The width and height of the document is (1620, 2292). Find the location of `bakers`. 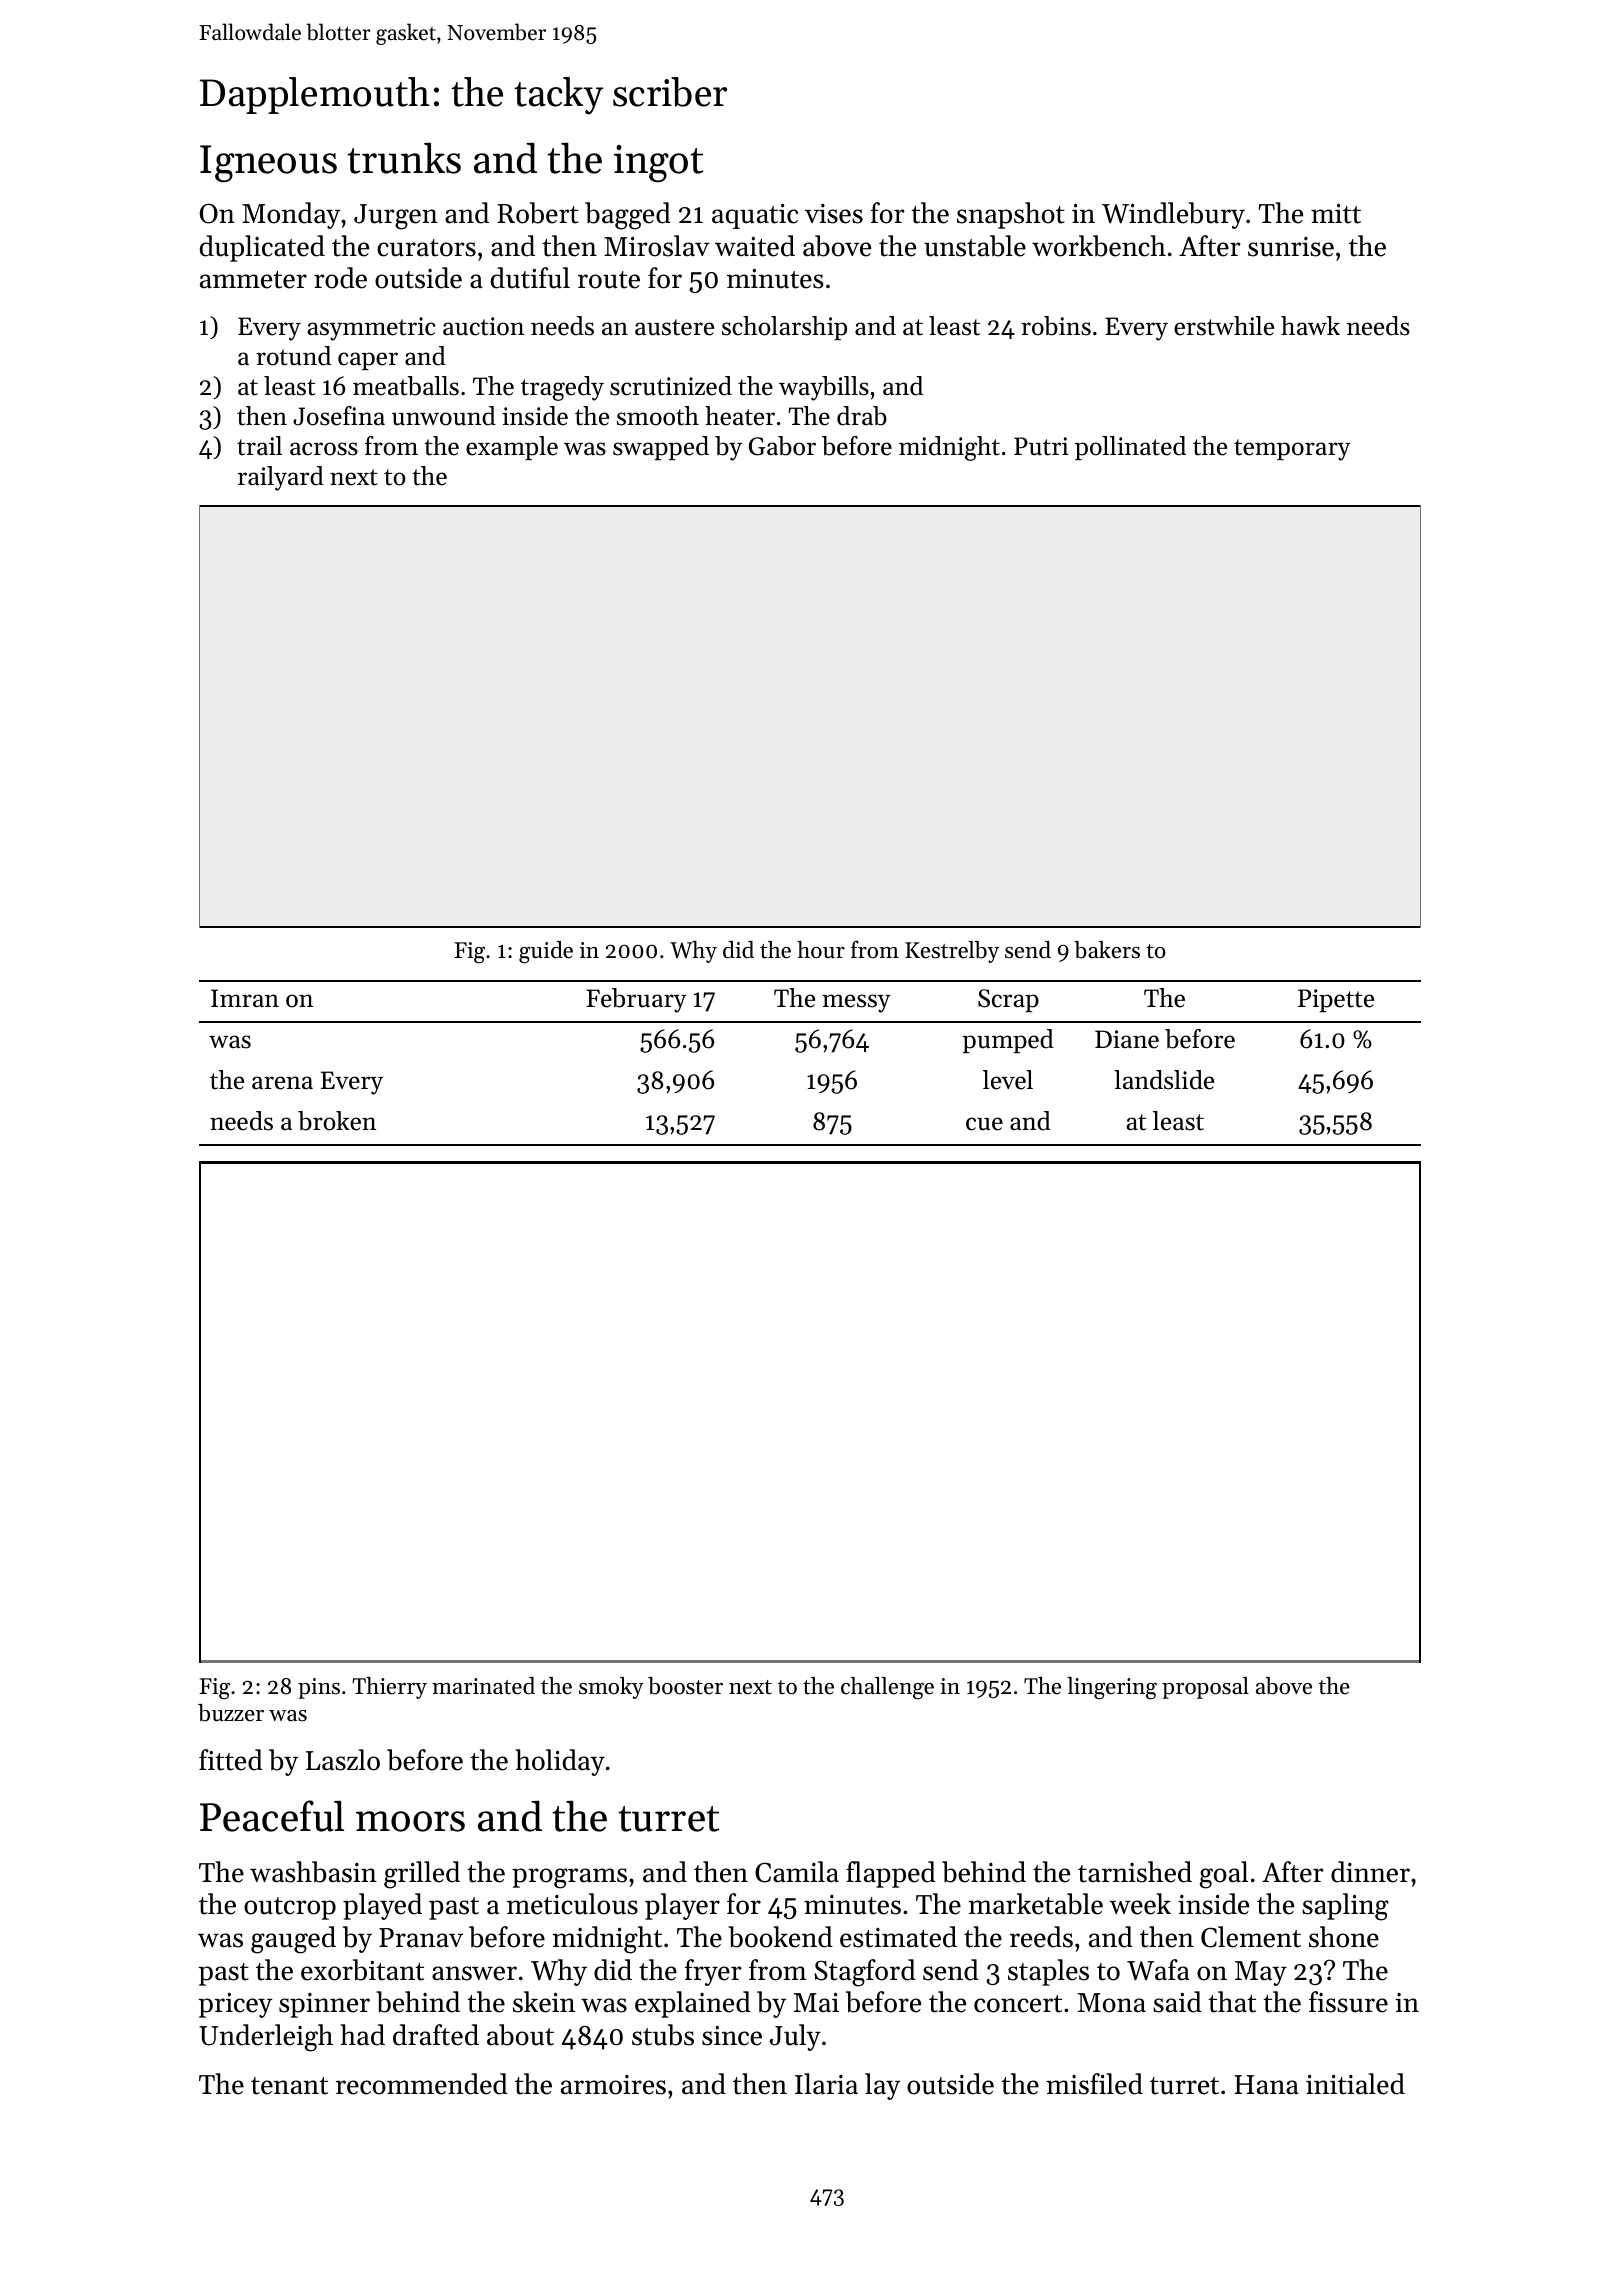

bakers is located at coordinates (1107, 950).
